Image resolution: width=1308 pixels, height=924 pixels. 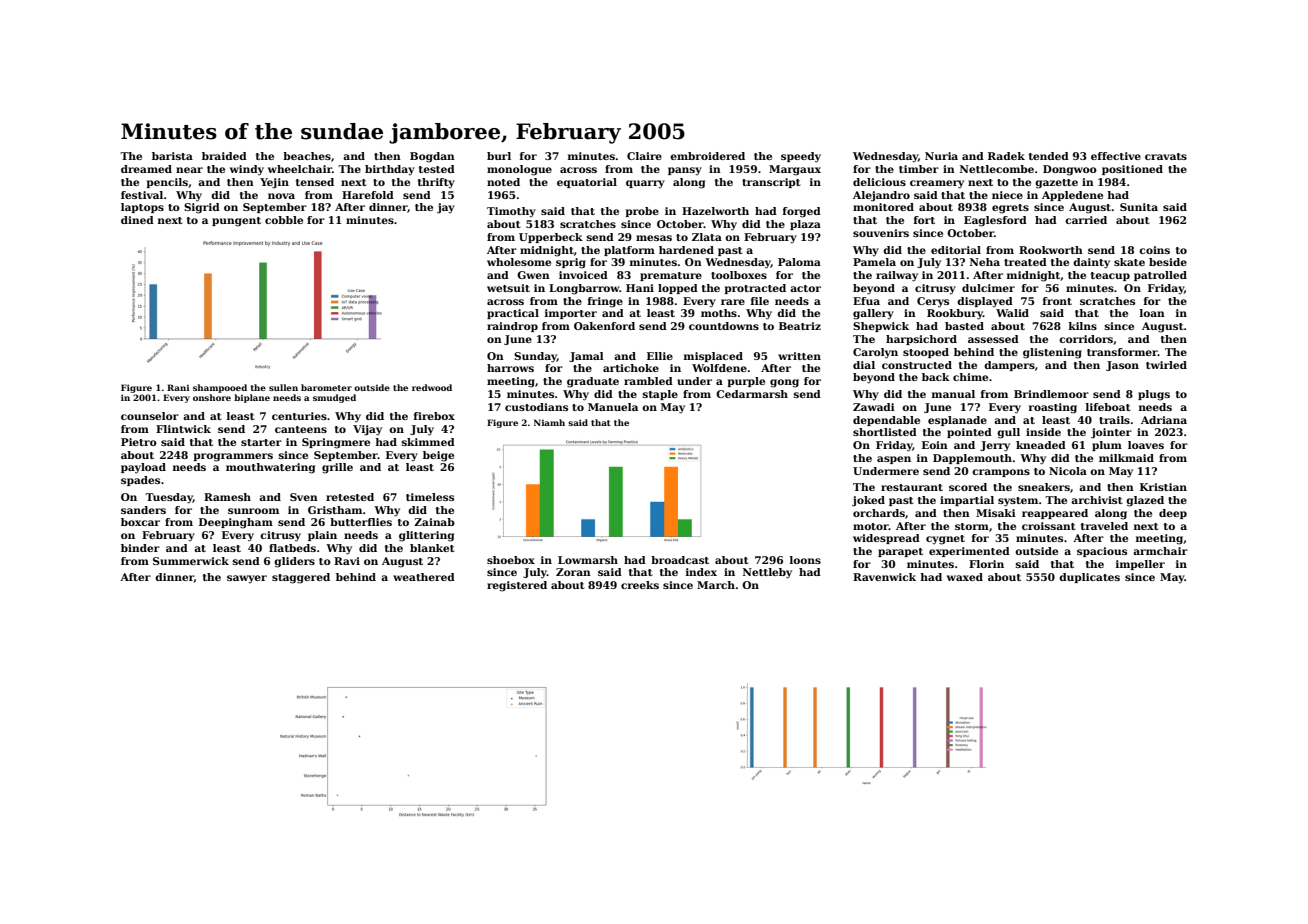 I want to click on speedy, so click(x=801, y=157).
